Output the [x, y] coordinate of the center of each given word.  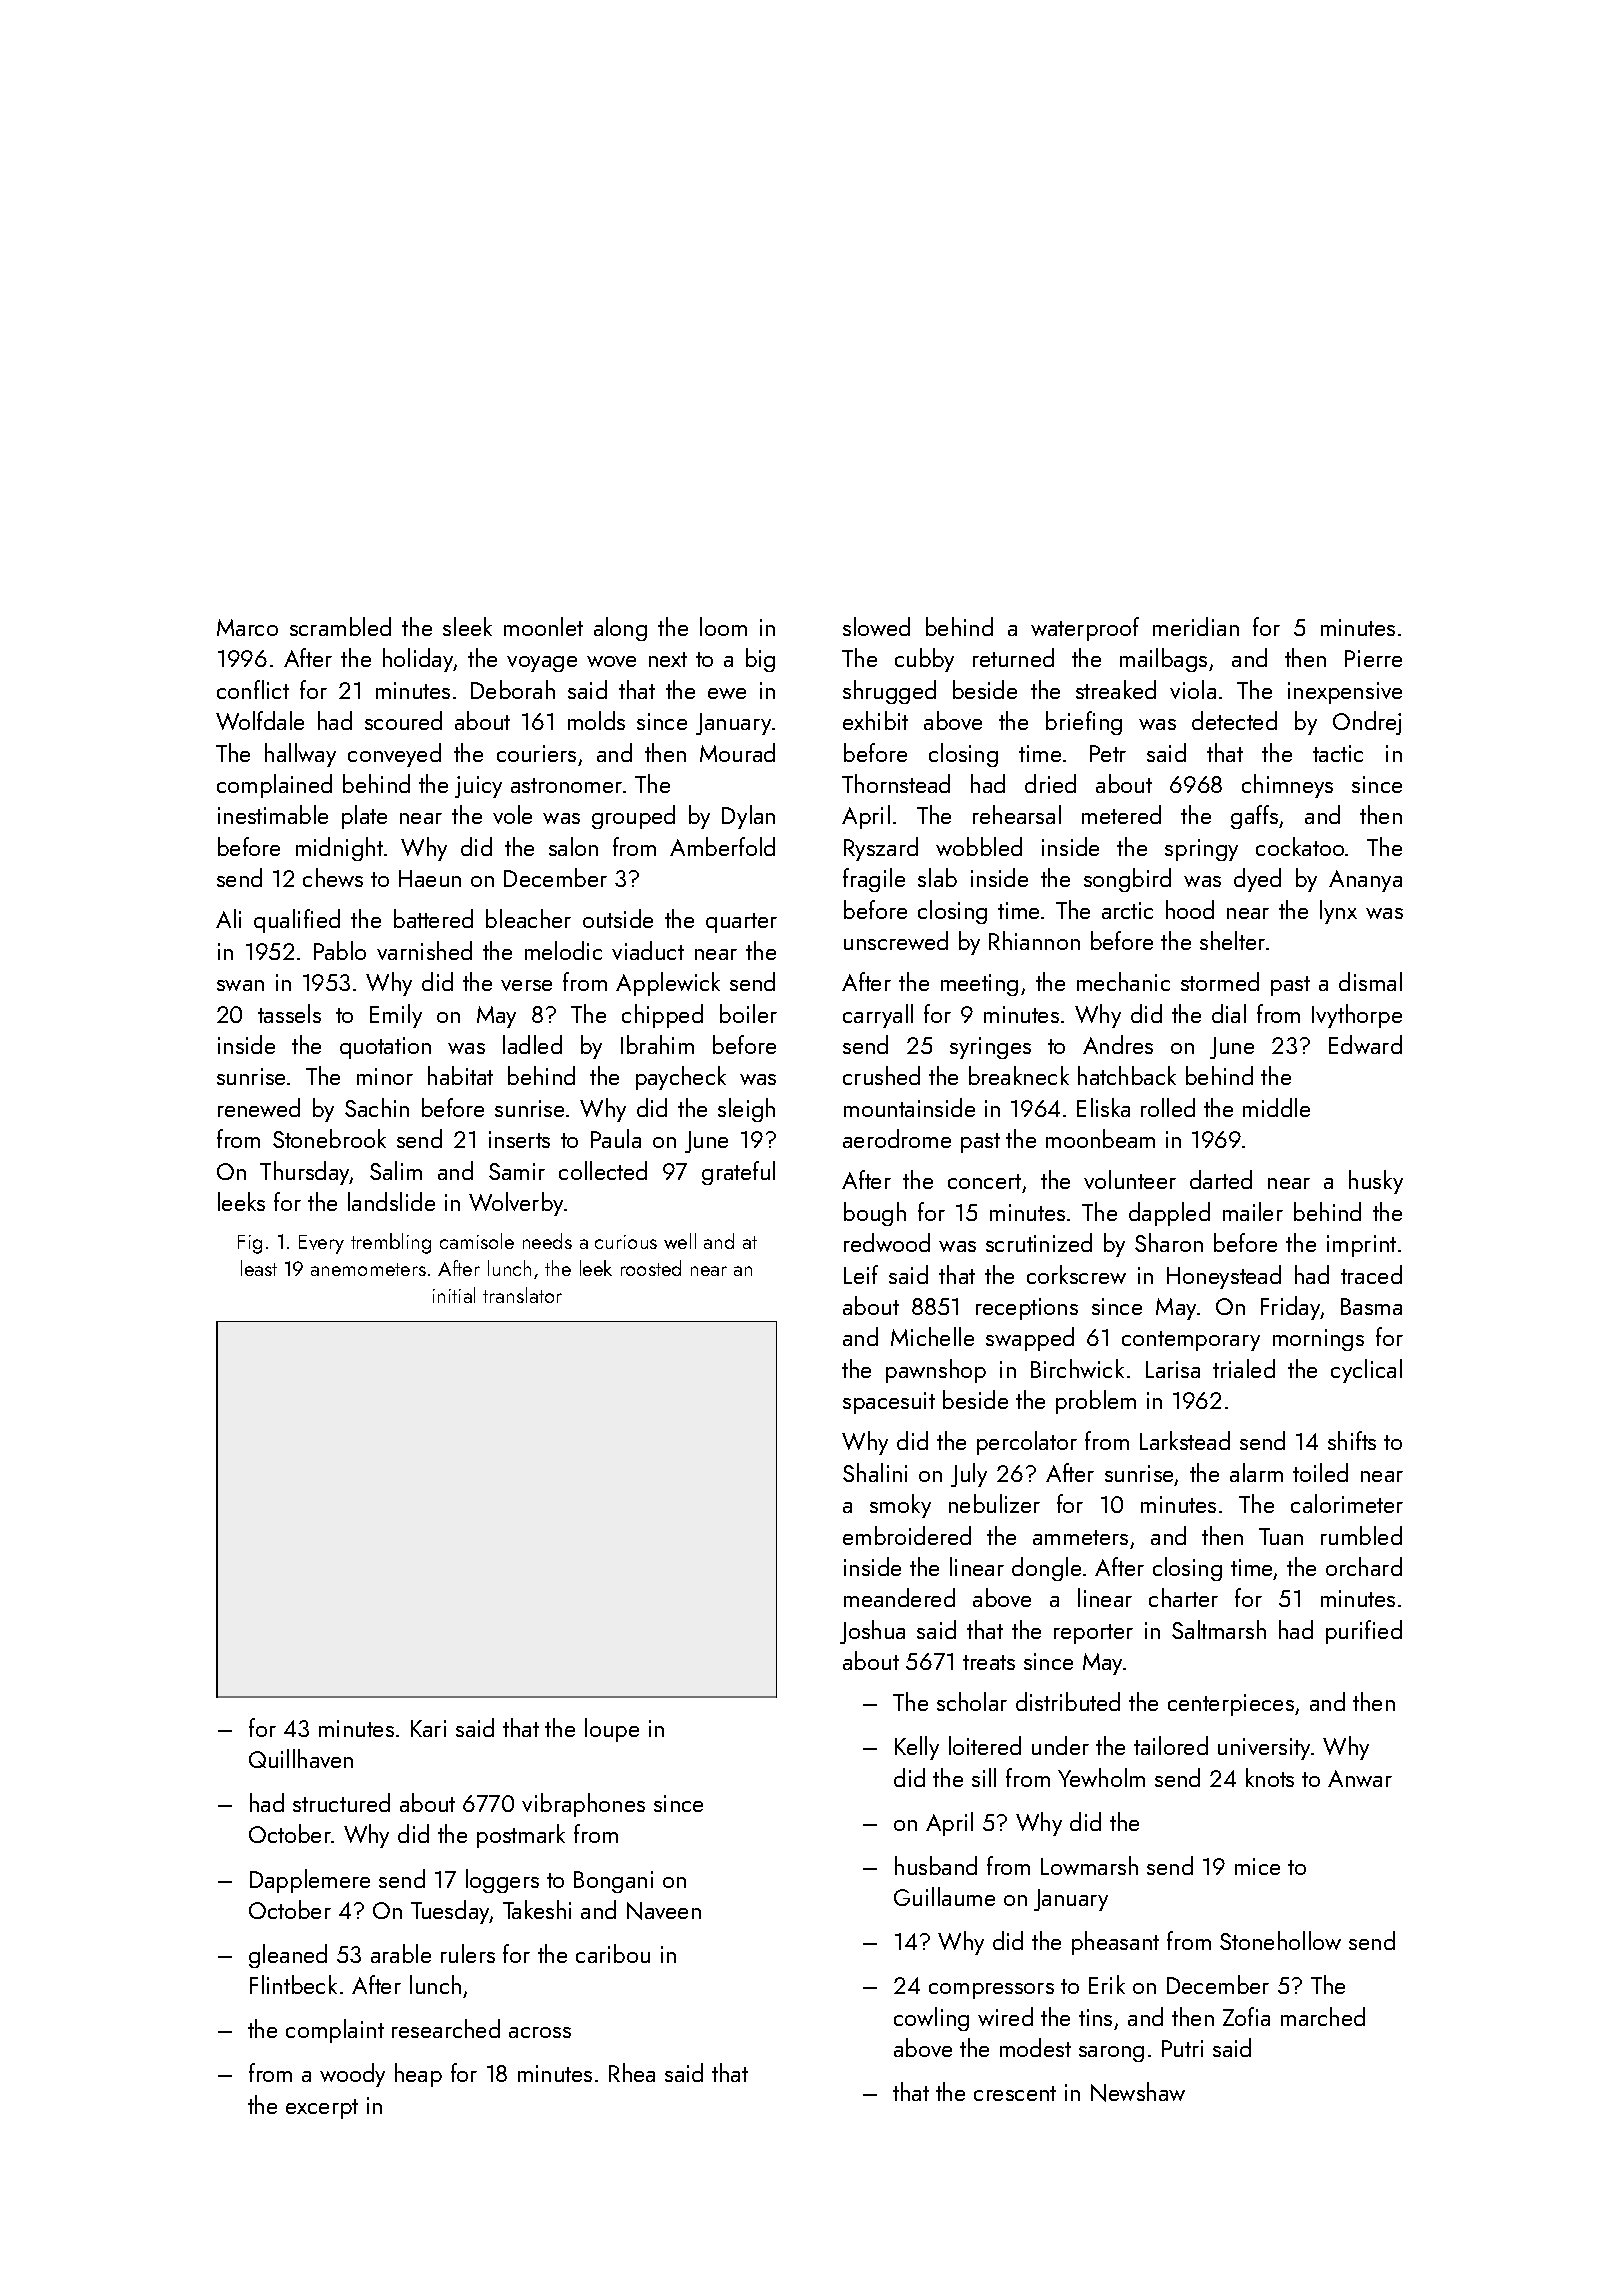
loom [723, 626]
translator [522, 1295]
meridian [1196, 626]
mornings [1318, 1340]
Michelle [932, 1336]
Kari [428, 1728]
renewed [259, 1107]
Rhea [632, 2072]
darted [1221, 1179]
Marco [247, 627]
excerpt [322, 2109]
